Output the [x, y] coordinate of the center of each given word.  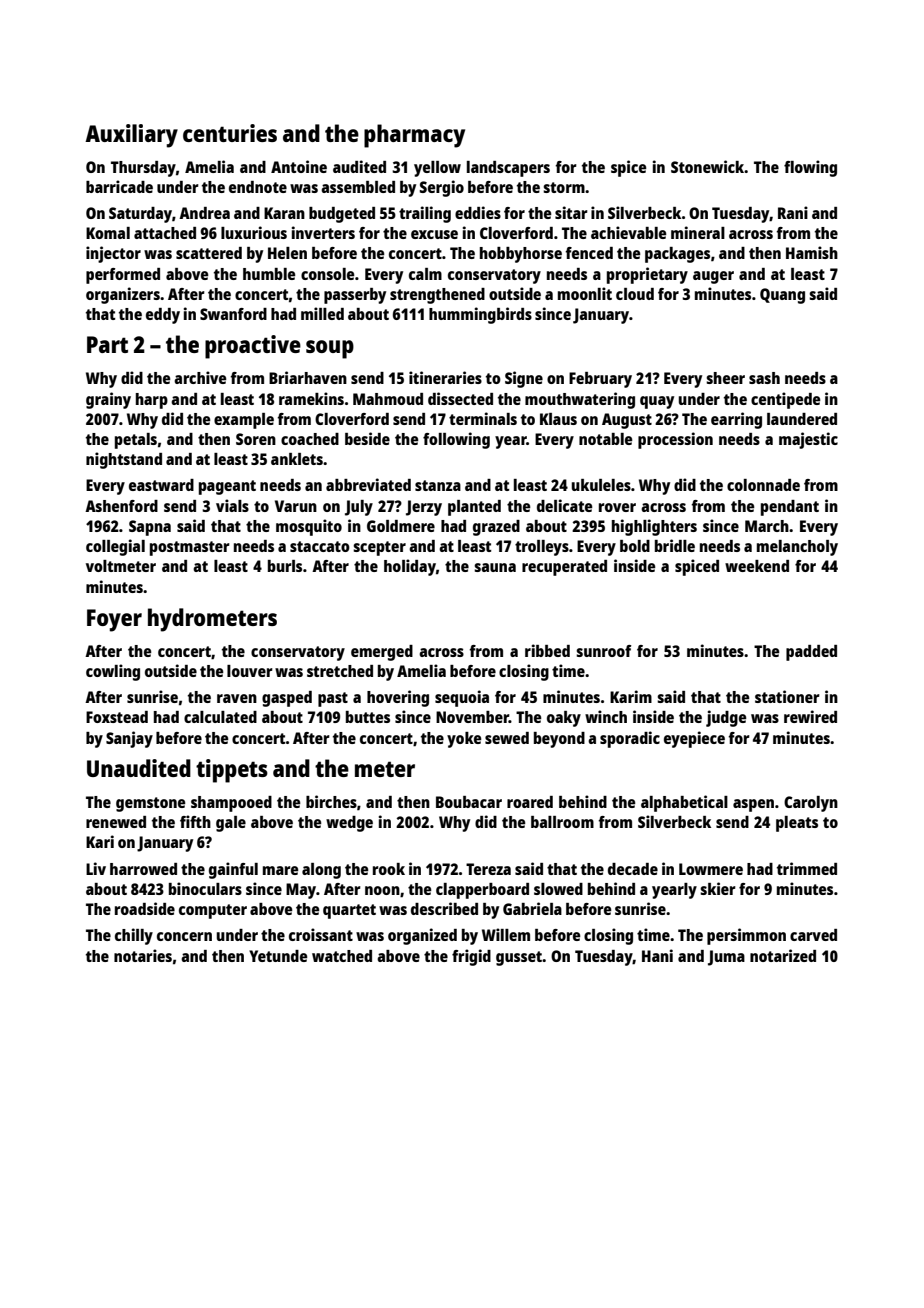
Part [107, 344]
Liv [96, 868]
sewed [507, 738]
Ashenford [121, 506]
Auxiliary [131, 136]
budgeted [342, 215]
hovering [398, 698]
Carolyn [811, 804]
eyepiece [694, 739]
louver [250, 671]
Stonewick [708, 166]
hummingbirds [480, 315]
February [600, 380]
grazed [496, 528]
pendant [790, 508]
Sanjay [129, 739]
